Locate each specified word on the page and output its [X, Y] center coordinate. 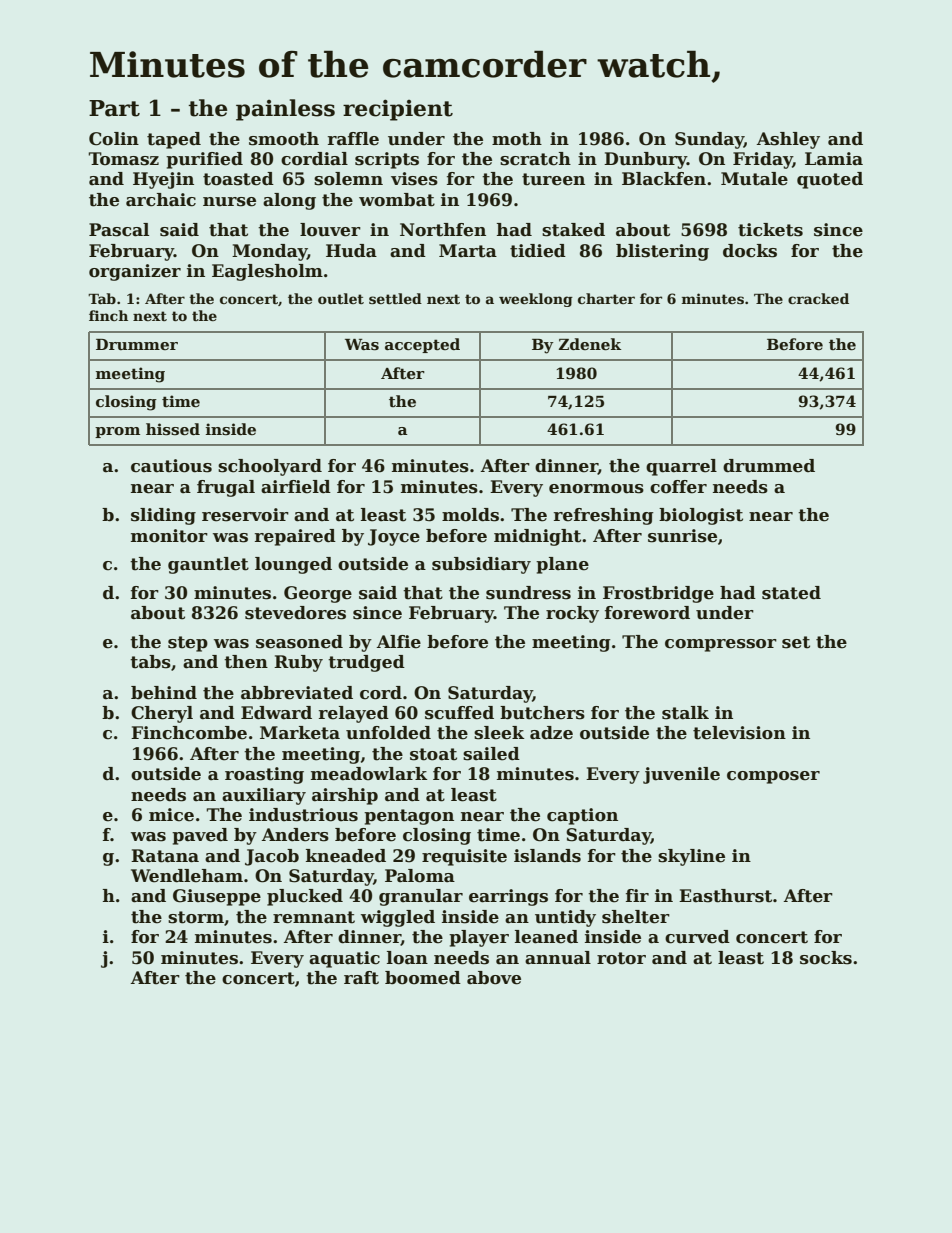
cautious [171, 466]
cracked [818, 298]
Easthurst [725, 896]
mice [171, 815]
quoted [830, 180]
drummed [769, 466]
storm [196, 917]
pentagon [409, 817]
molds [470, 515]
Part [114, 108]
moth [517, 139]
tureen [553, 179]
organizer [135, 272]
